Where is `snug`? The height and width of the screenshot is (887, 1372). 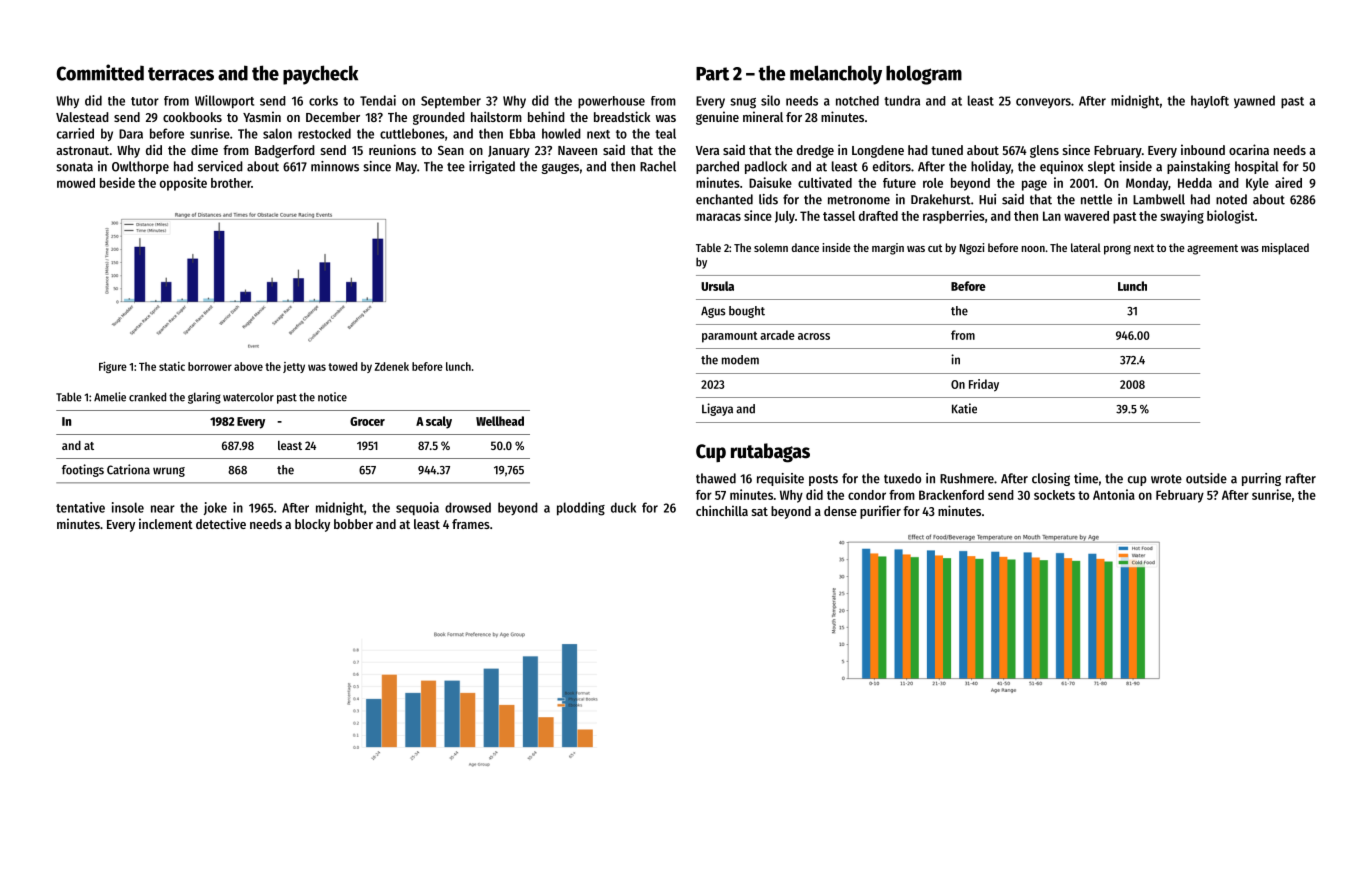
snug is located at coordinates (743, 103).
